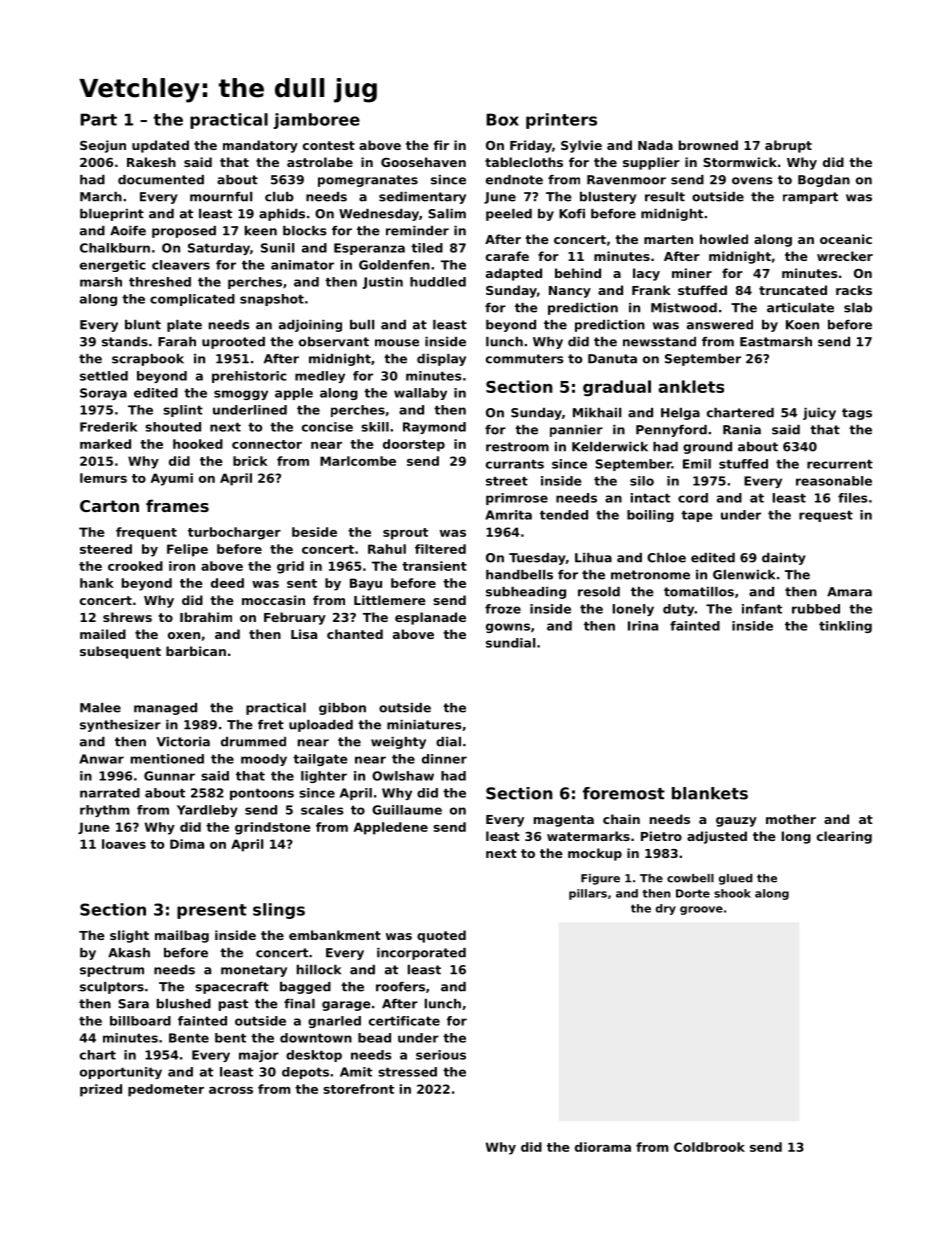 The width and height of the screenshot is (952, 1233). I want to click on proposed, so click(184, 232).
